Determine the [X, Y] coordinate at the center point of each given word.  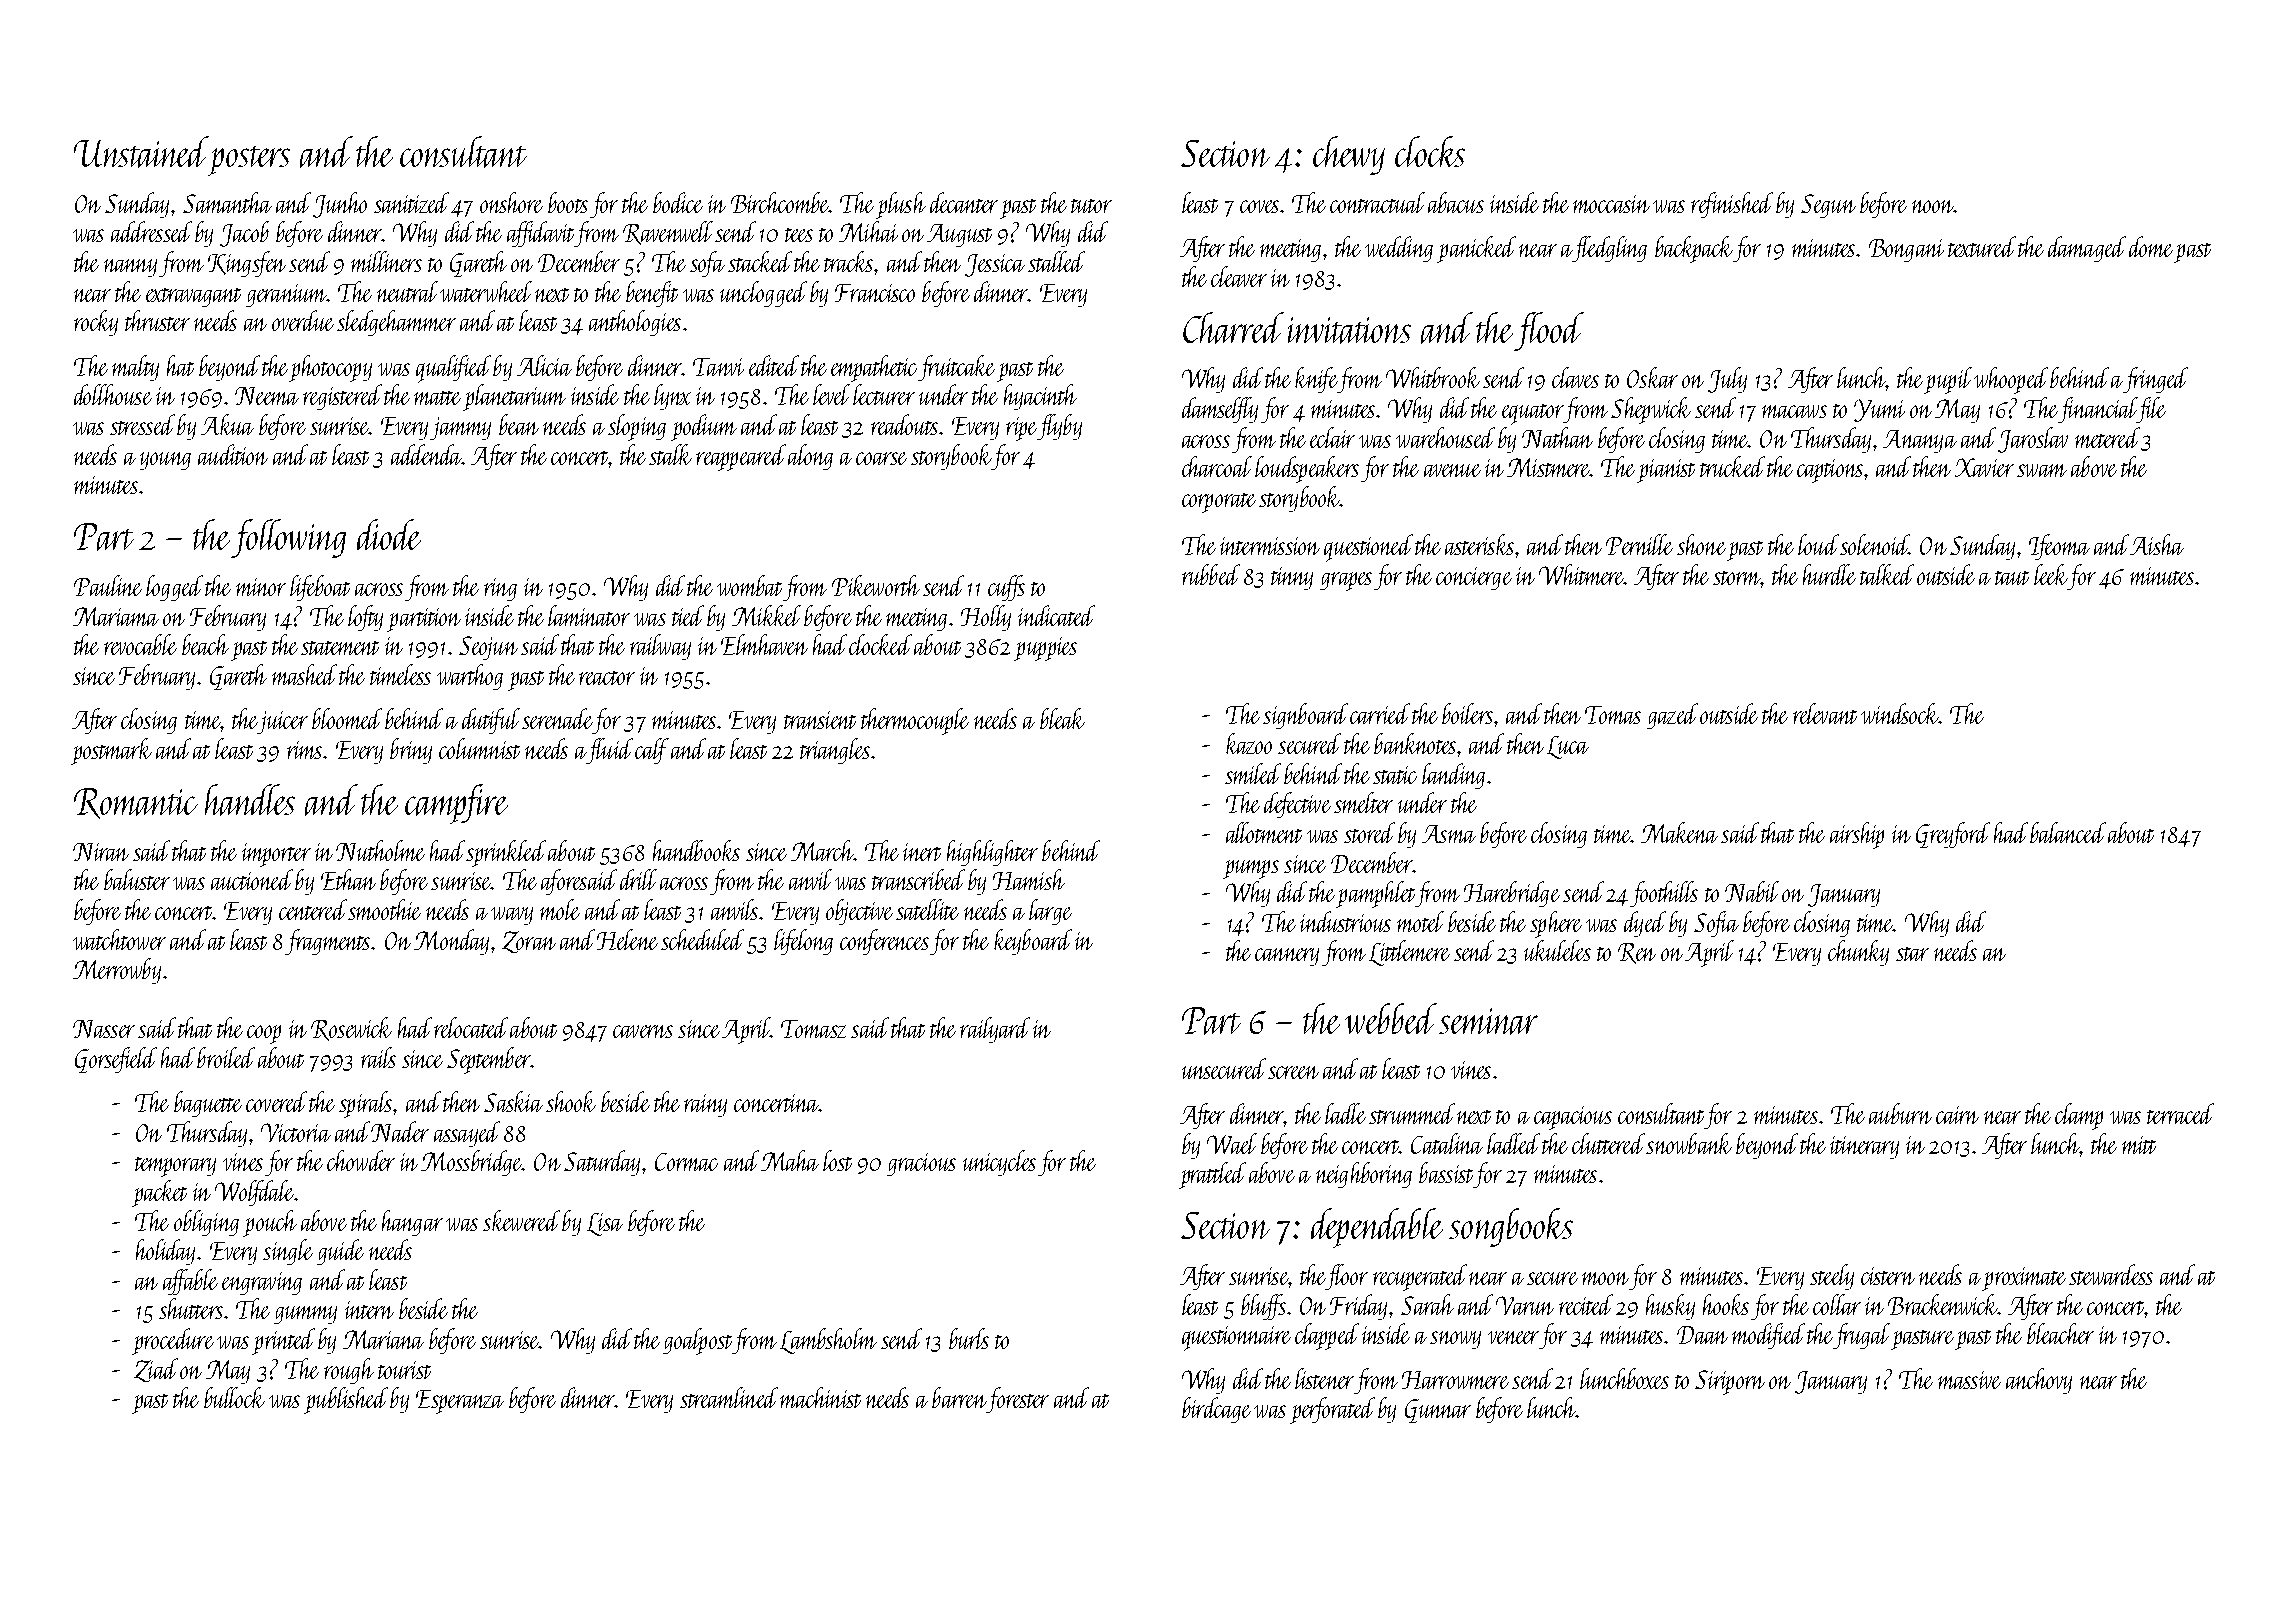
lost [837, 1160]
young [165, 461]
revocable [140, 644]
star [1912, 954]
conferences [884, 942]
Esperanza [460, 1402]
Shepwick [1651, 410]
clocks [1430, 151]
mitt [2139, 1145]
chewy [1349, 155]
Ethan [348, 879]
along [810, 457]
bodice [678, 202]
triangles [835, 751]
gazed [1672, 716]
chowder [361, 1160]
